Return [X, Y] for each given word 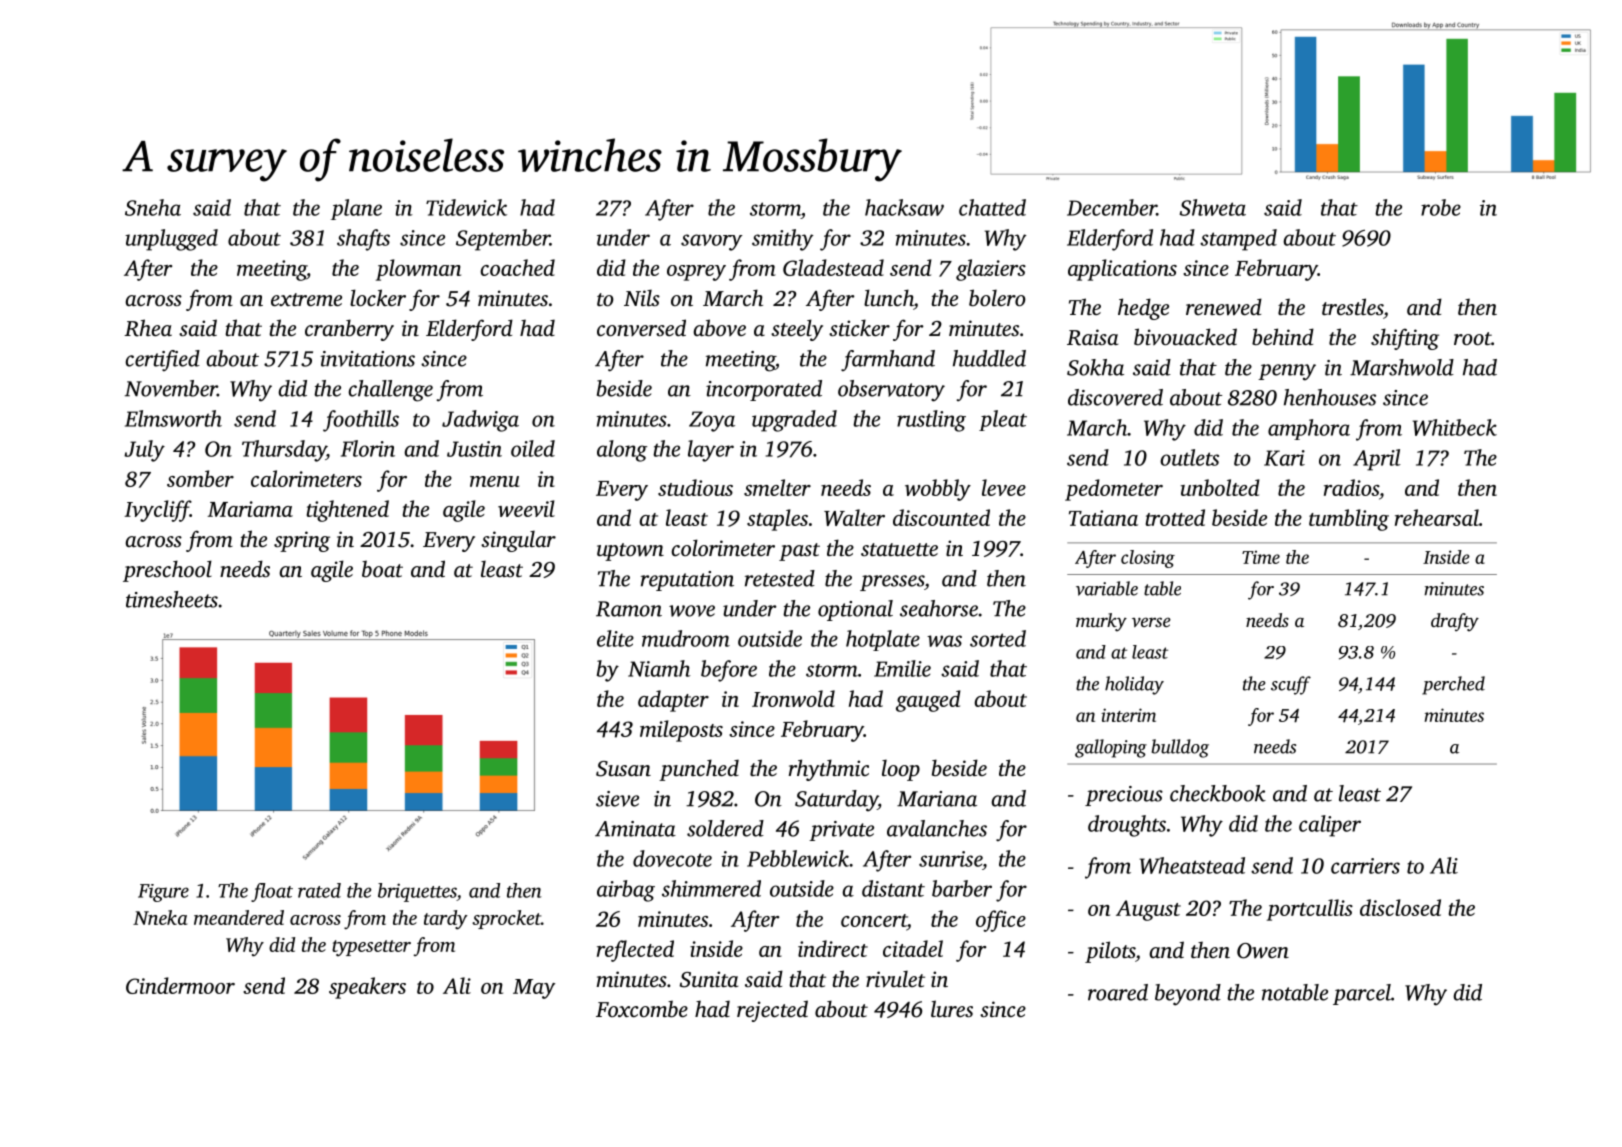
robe [1441, 207]
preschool [167, 571]
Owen [1263, 951]
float [272, 892]
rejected [772, 1011]
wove [692, 611]
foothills [361, 421]
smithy [782, 240]
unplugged [171, 240]
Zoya [712, 421]
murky [1101, 622]
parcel [1362, 994]
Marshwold [1402, 367]
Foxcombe [642, 1008]
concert [874, 920]
